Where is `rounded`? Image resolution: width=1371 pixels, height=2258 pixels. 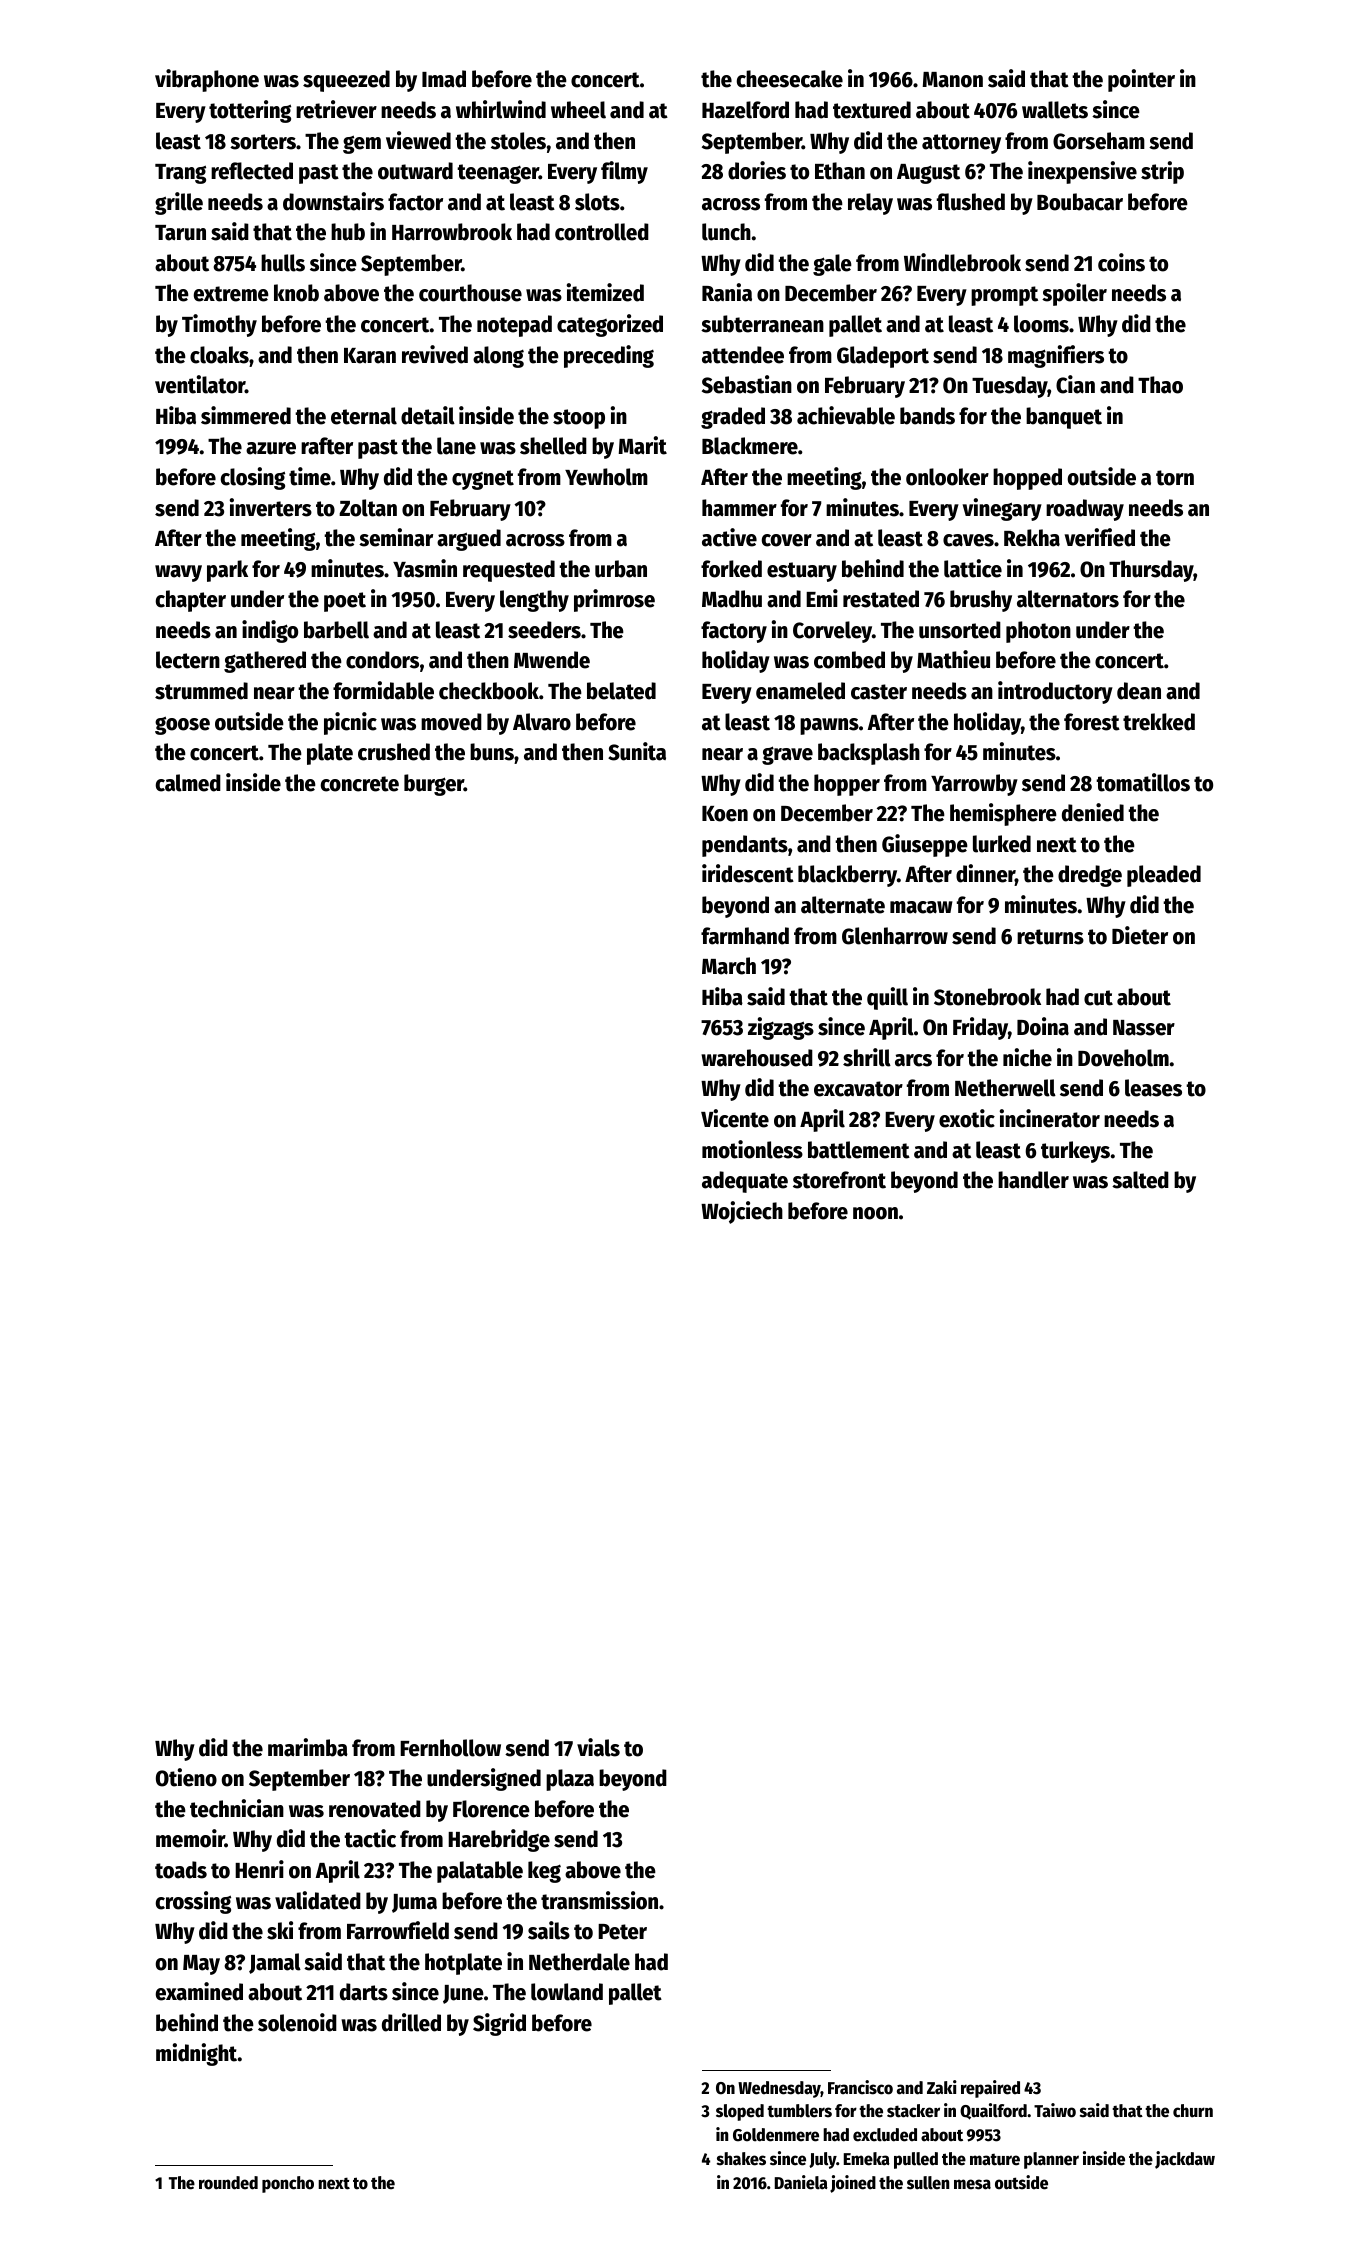 rounded is located at coordinates (228, 2183).
